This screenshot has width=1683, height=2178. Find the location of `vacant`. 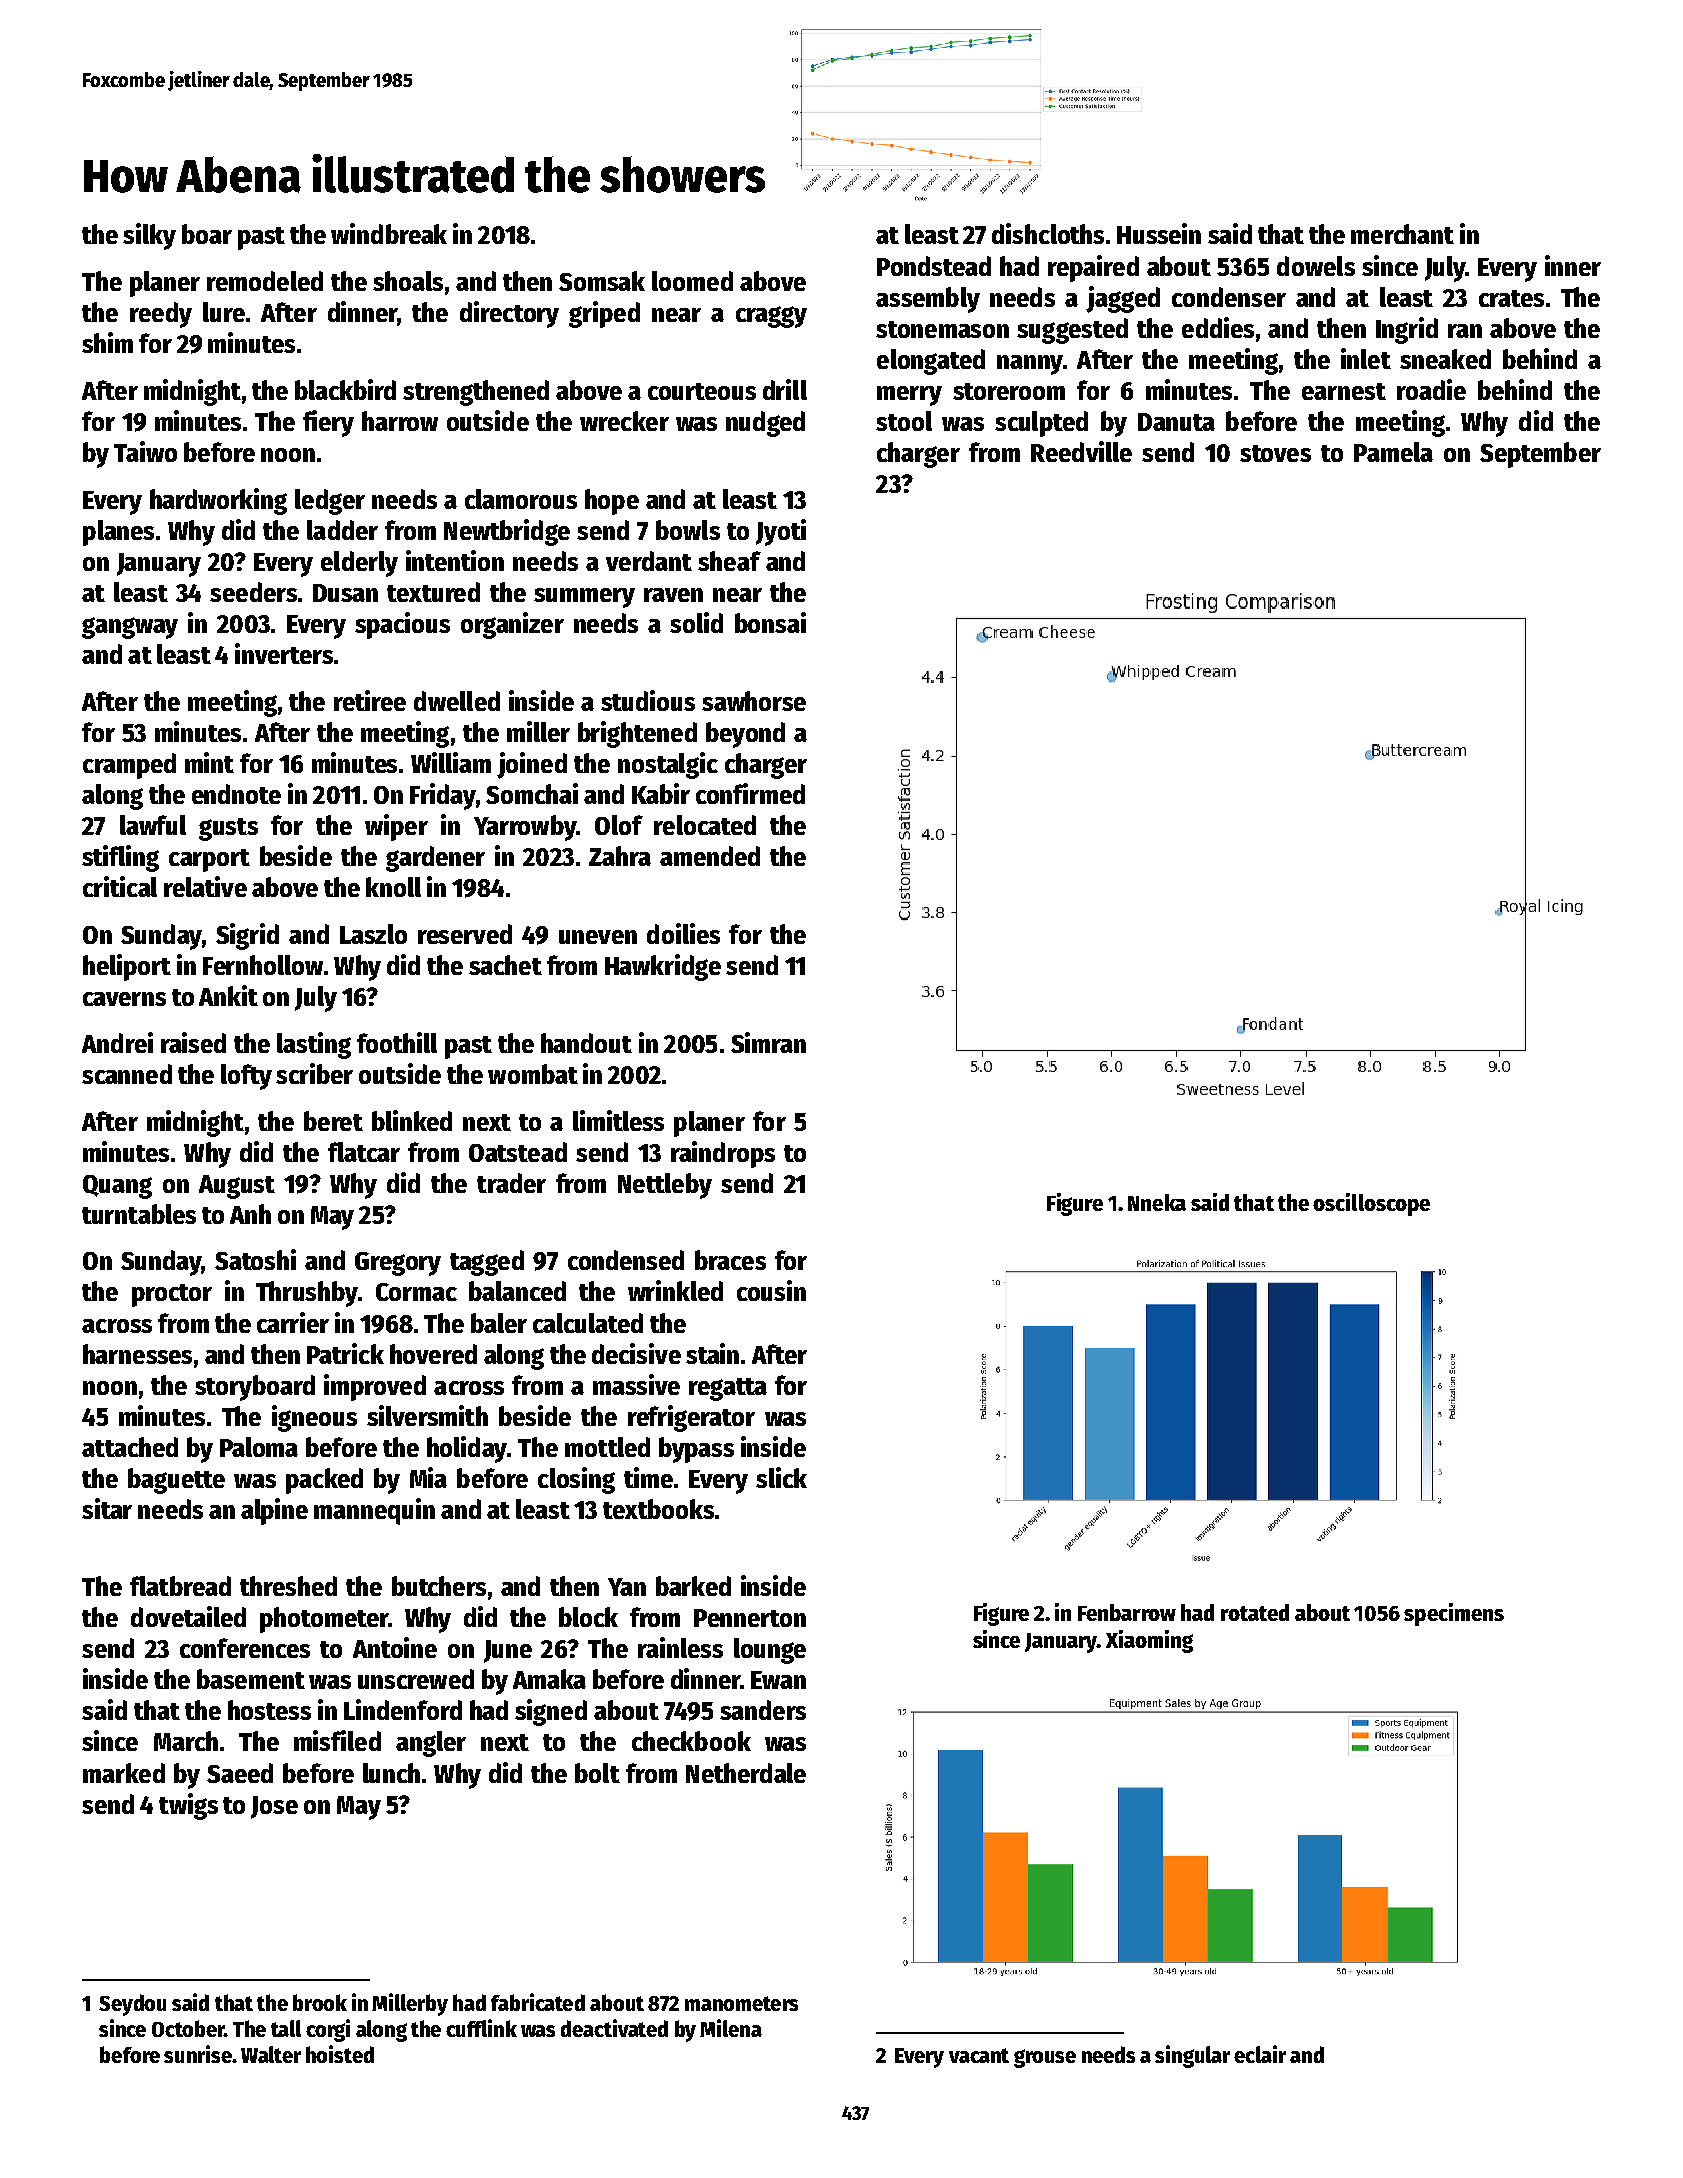

vacant is located at coordinates (979, 2055).
